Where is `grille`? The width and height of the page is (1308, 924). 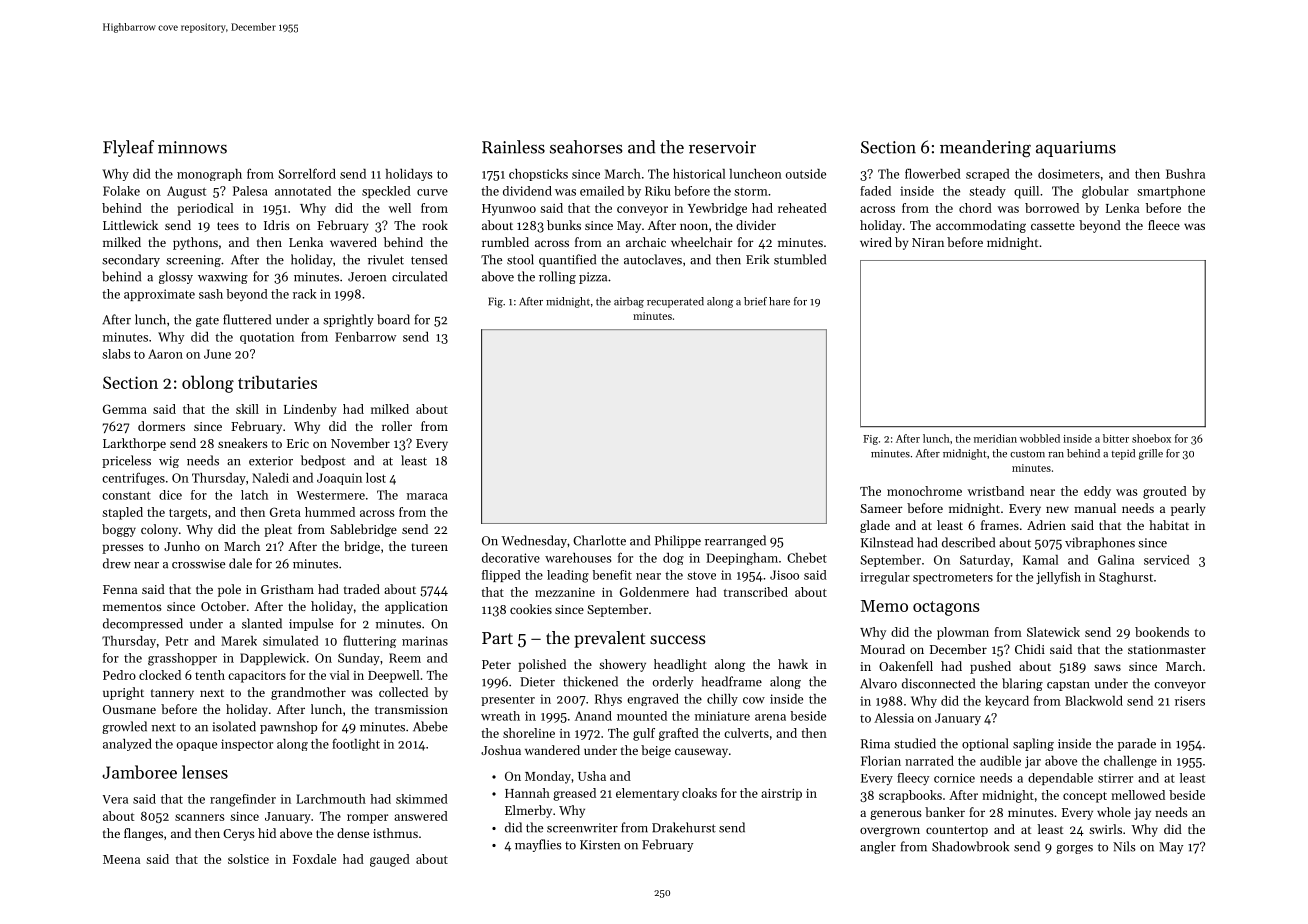 grille is located at coordinates (1151, 454).
